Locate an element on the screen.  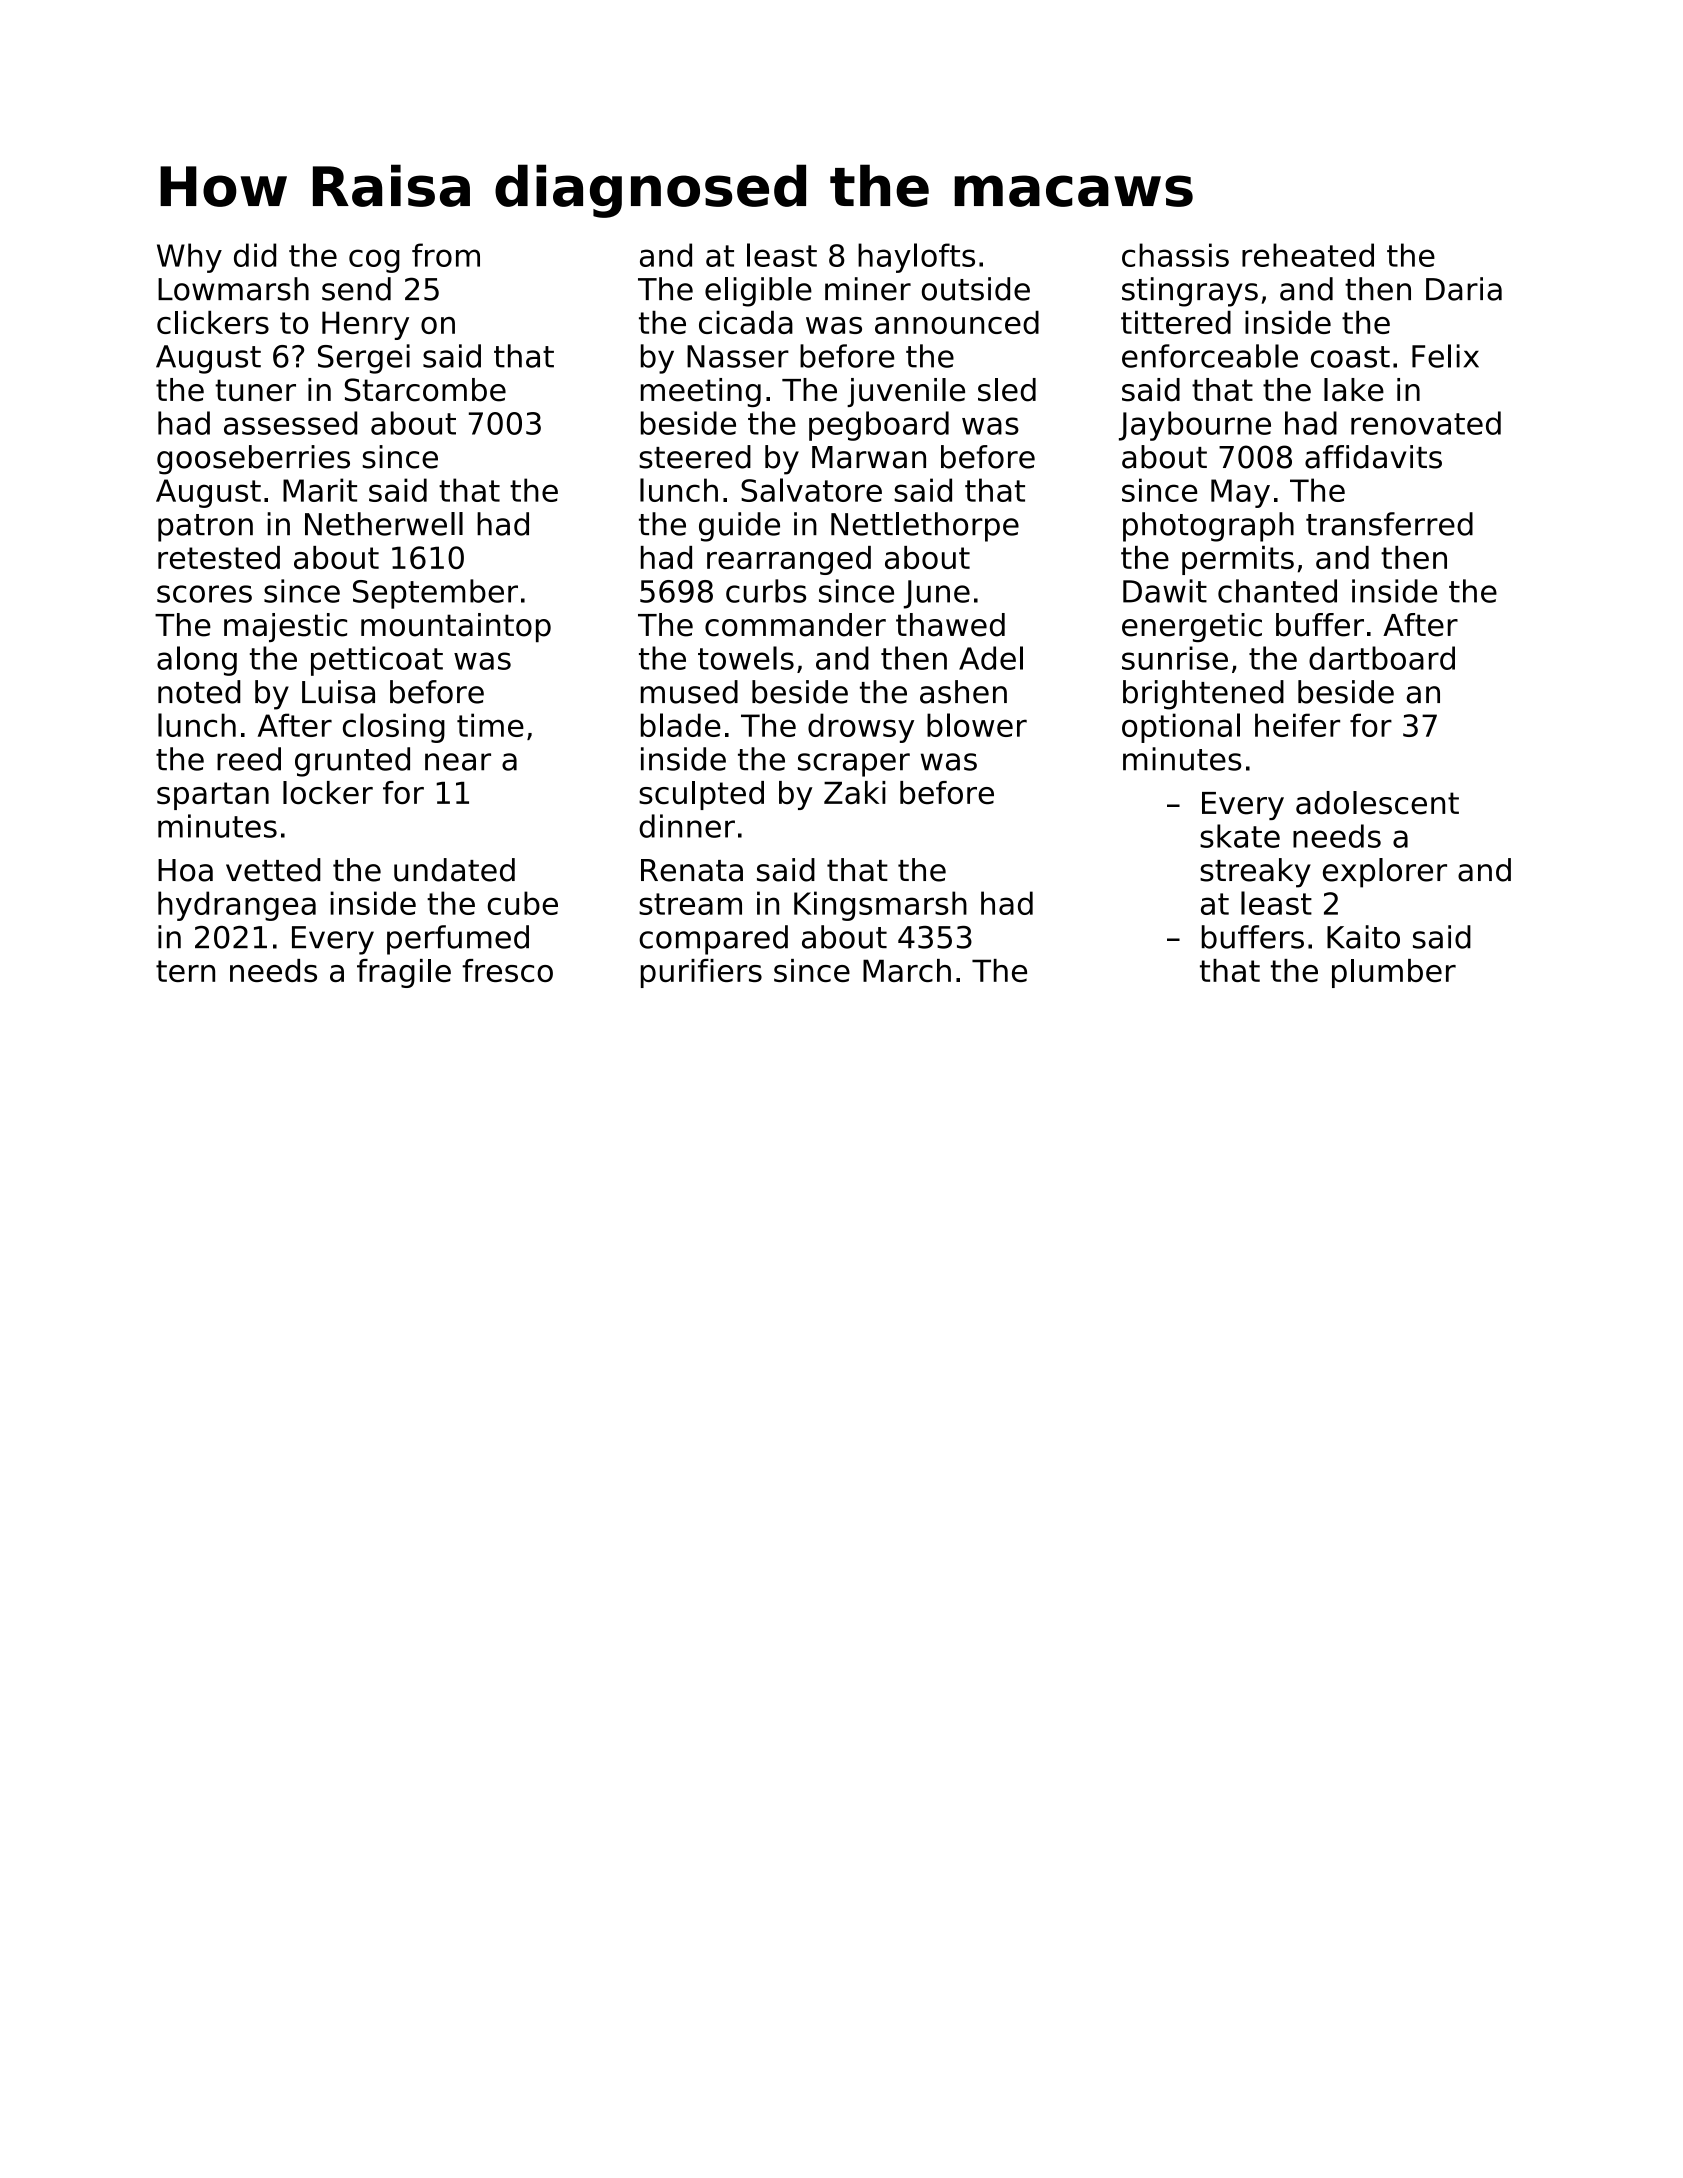
drowsy is located at coordinates (861, 728).
